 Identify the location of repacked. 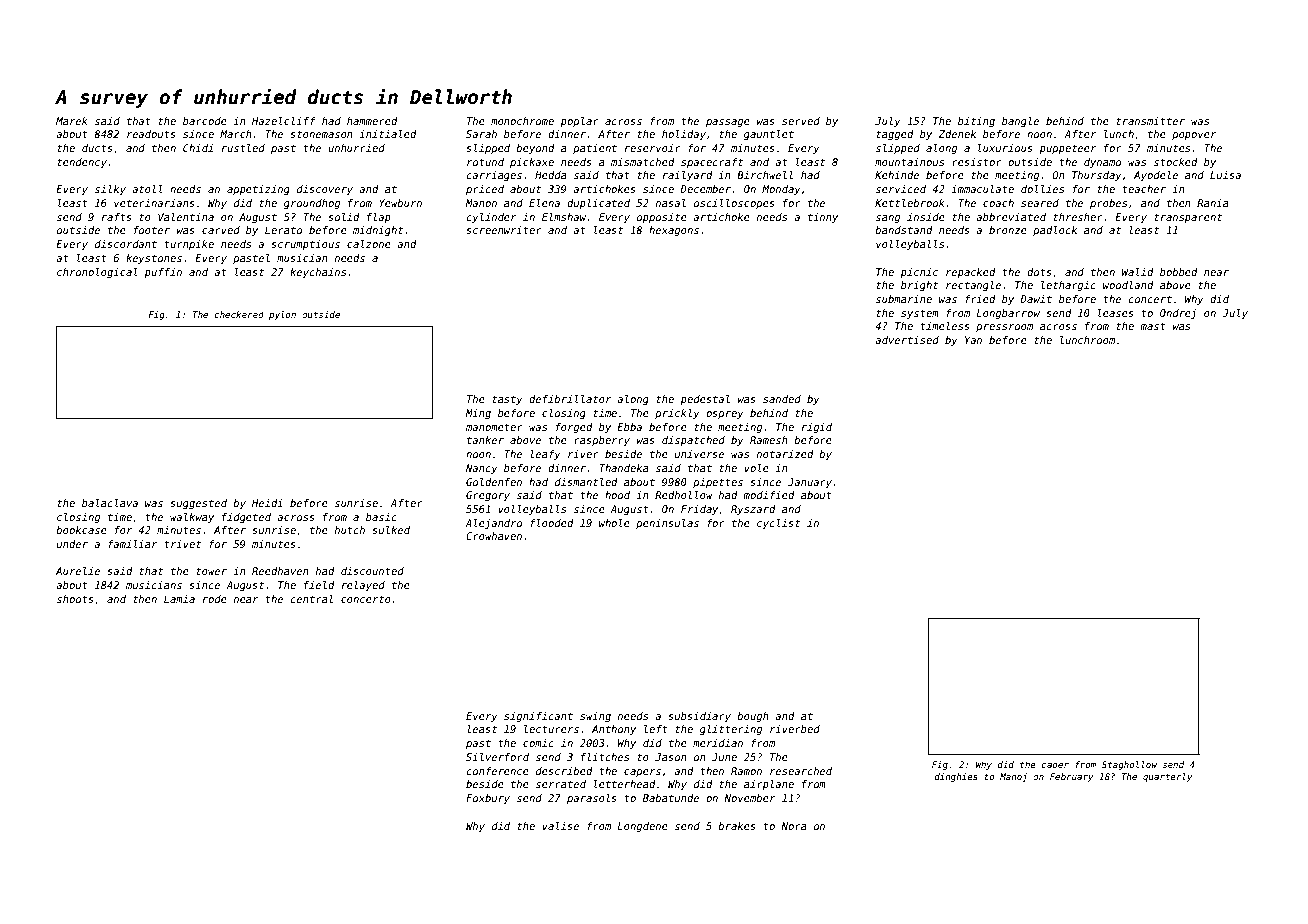
(971, 273).
